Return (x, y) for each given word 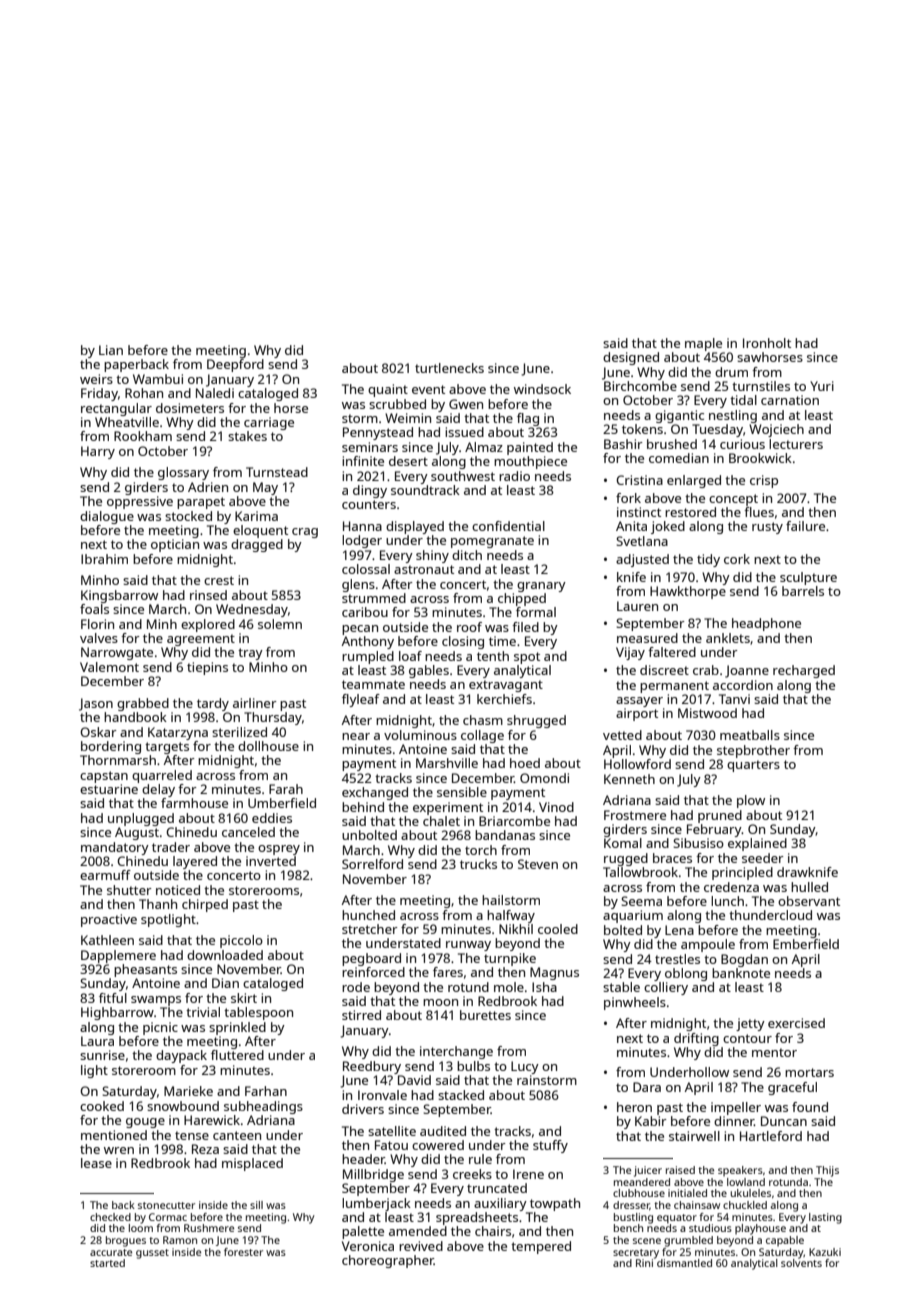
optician (175, 545)
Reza (205, 1149)
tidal (743, 400)
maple (703, 344)
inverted (271, 861)
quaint (388, 390)
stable (621, 987)
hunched (368, 915)
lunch (727, 901)
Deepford (235, 365)
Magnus (554, 973)
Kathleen (107, 940)
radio (514, 476)
